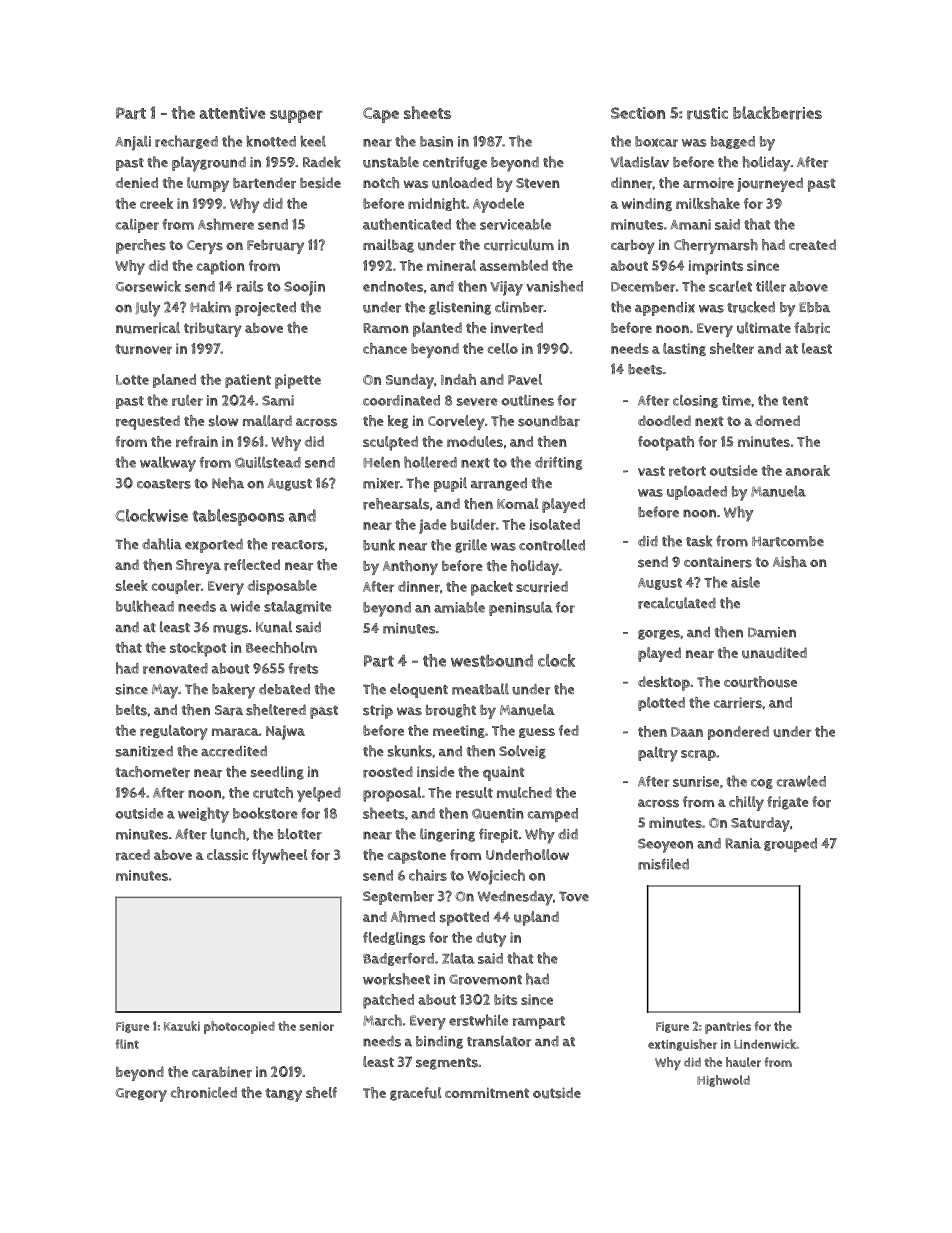 The image size is (952, 1233). What do you see at coordinates (503, 348) in the screenshot?
I see `cello` at bounding box center [503, 348].
